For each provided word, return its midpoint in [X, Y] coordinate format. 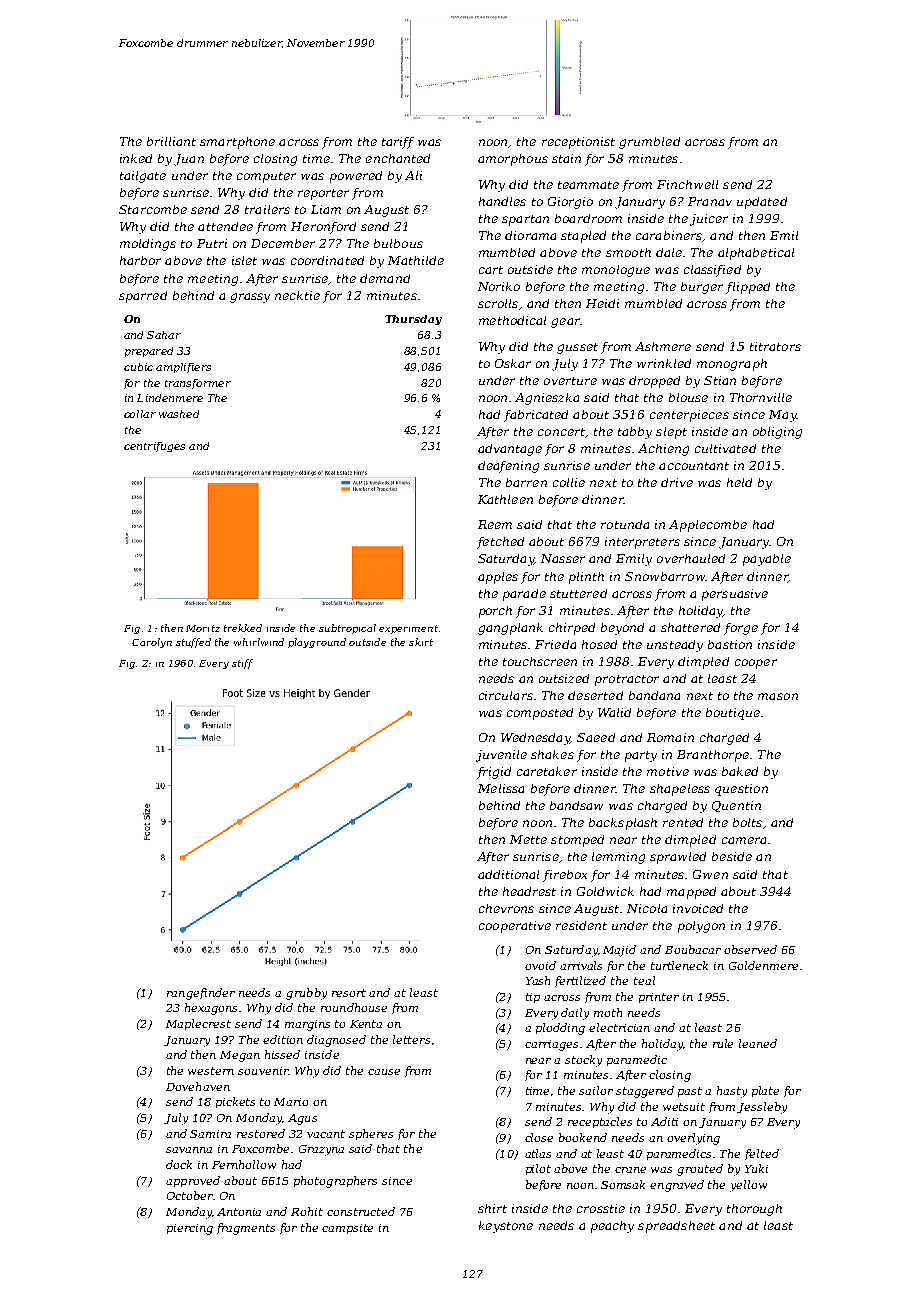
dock [179, 1164]
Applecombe [708, 526]
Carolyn [152, 643]
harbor [140, 260]
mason [778, 696]
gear [565, 323]
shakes [552, 754]
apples [498, 578]
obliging [777, 433]
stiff [242, 664]
